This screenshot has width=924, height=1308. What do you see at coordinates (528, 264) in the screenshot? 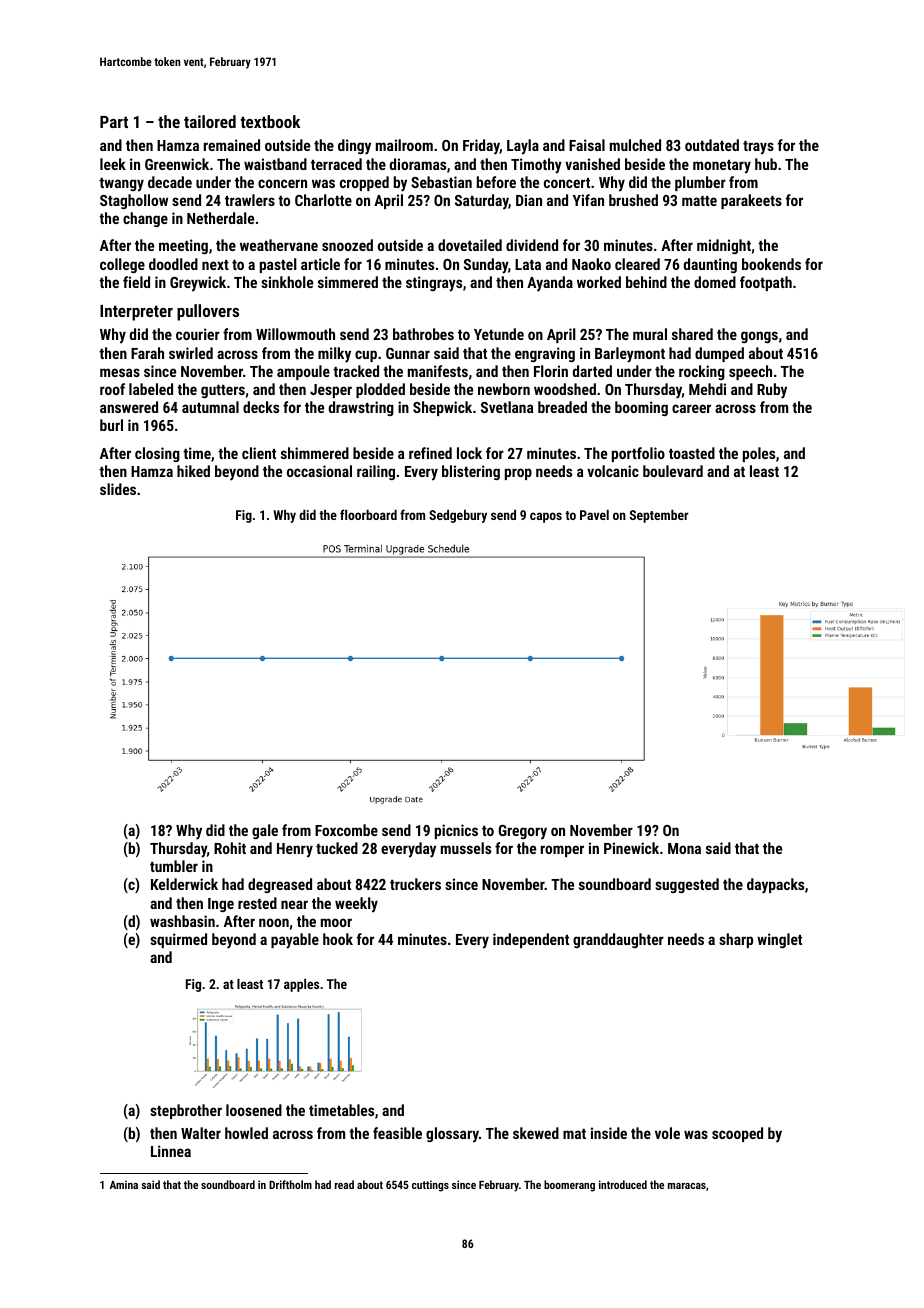
I see `Lata` at bounding box center [528, 264].
